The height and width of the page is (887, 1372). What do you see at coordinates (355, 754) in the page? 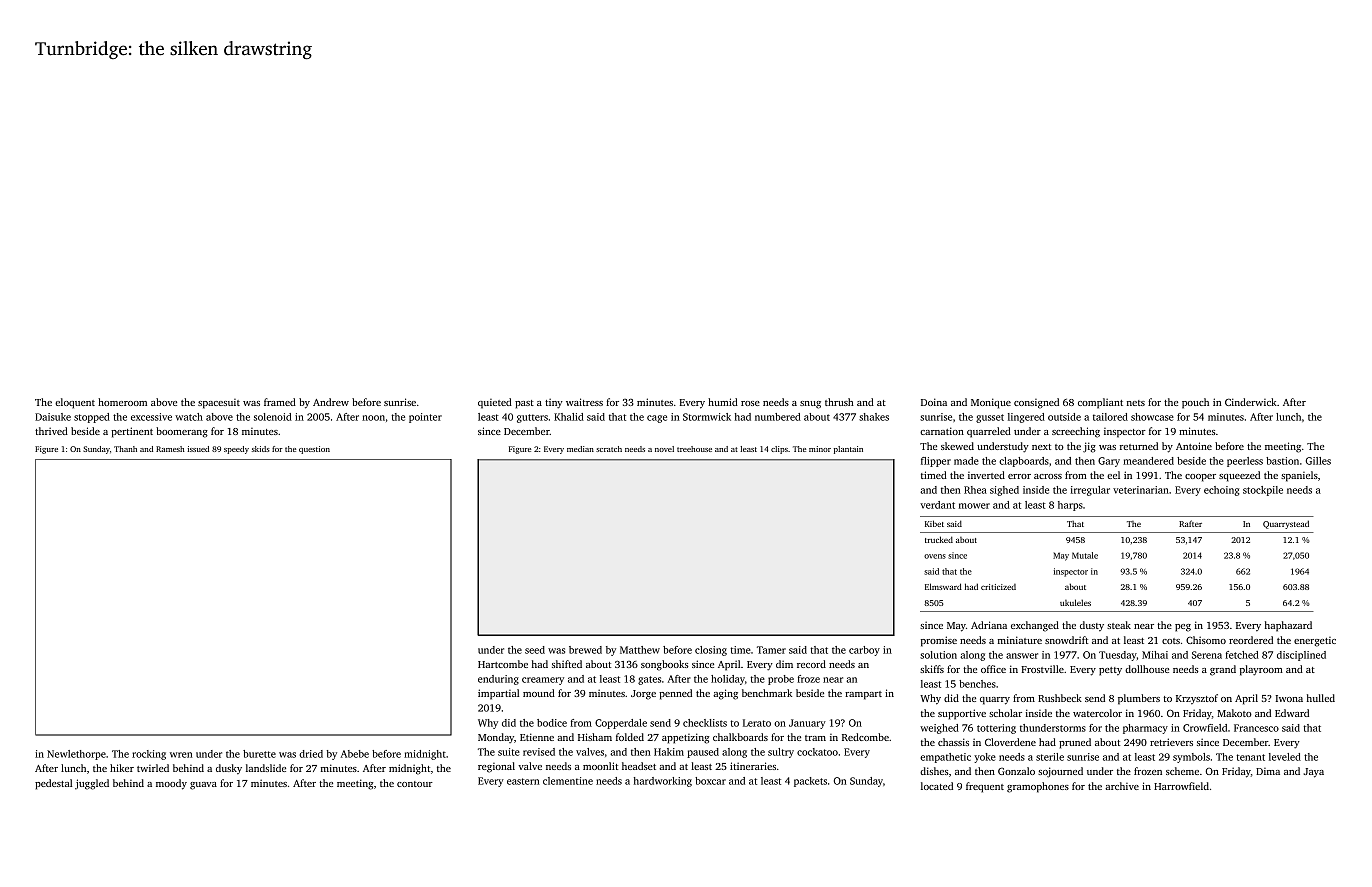
I see `Abebe` at bounding box center [355, 754].
